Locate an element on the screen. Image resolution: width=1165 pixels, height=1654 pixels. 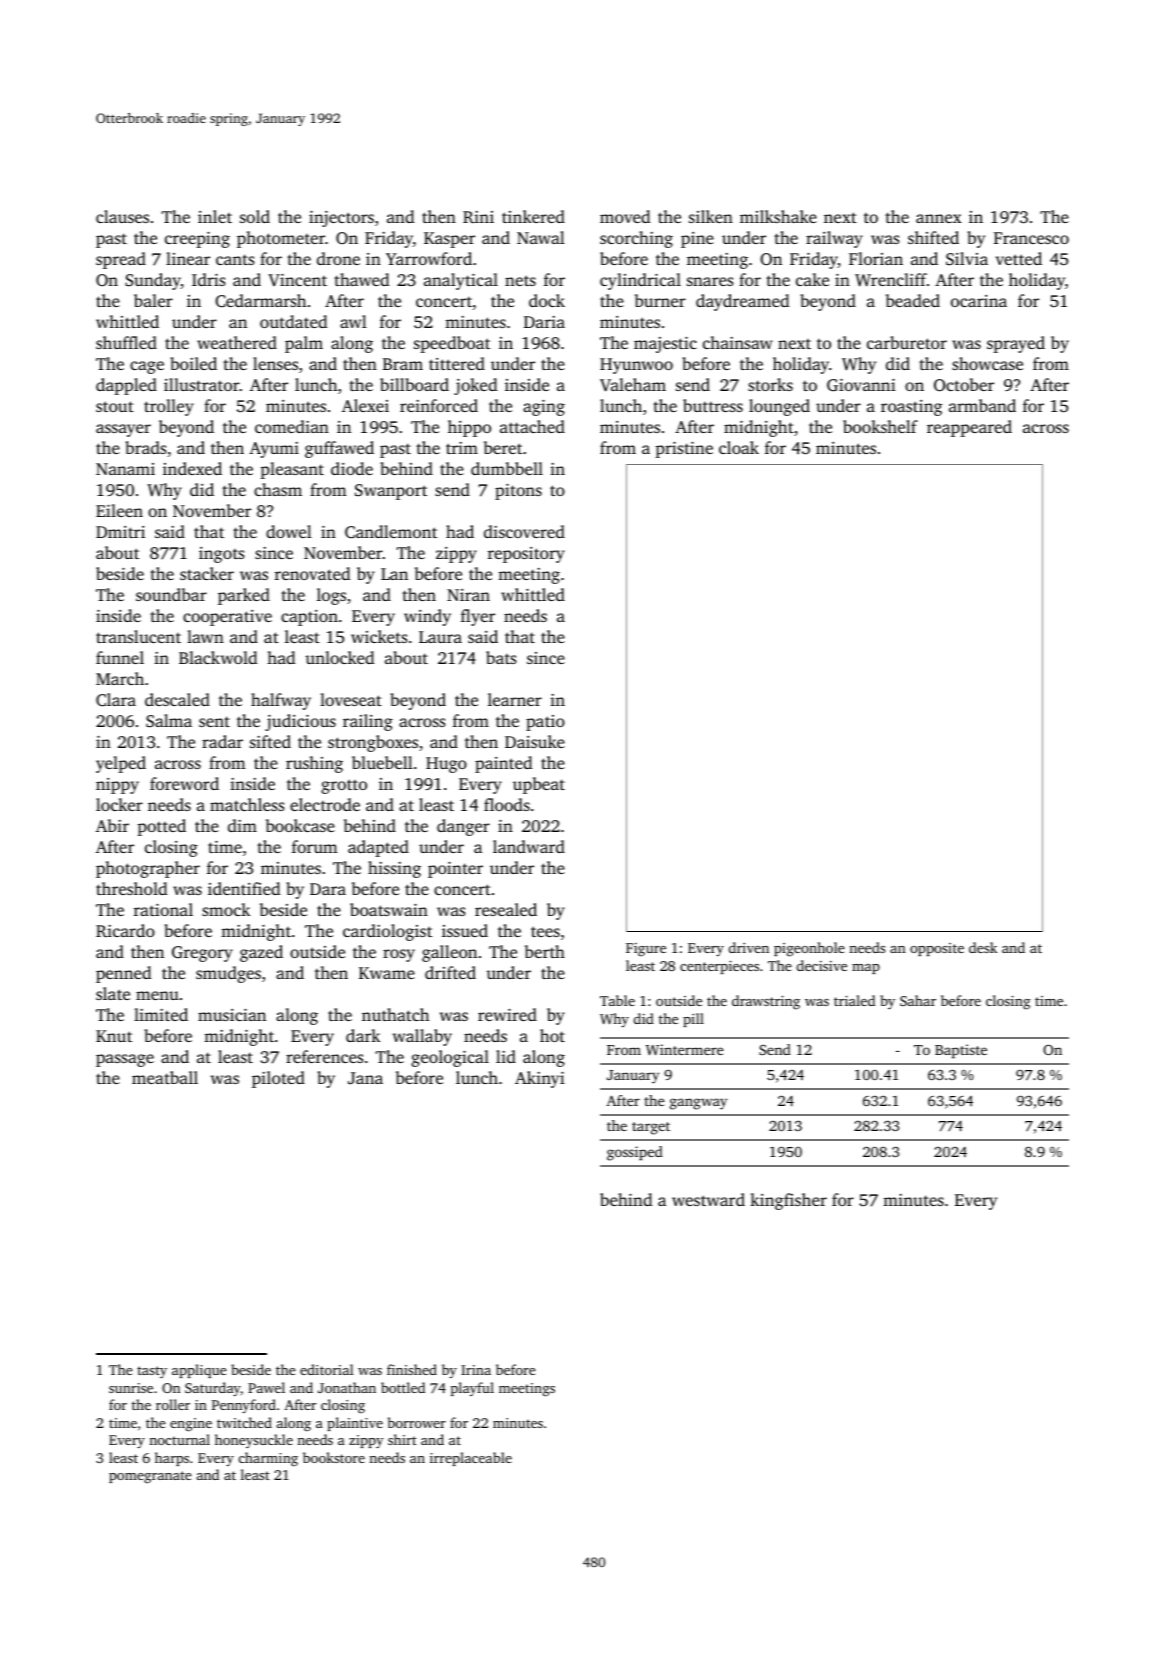
reappeared is located at coordinates (969, 428).
